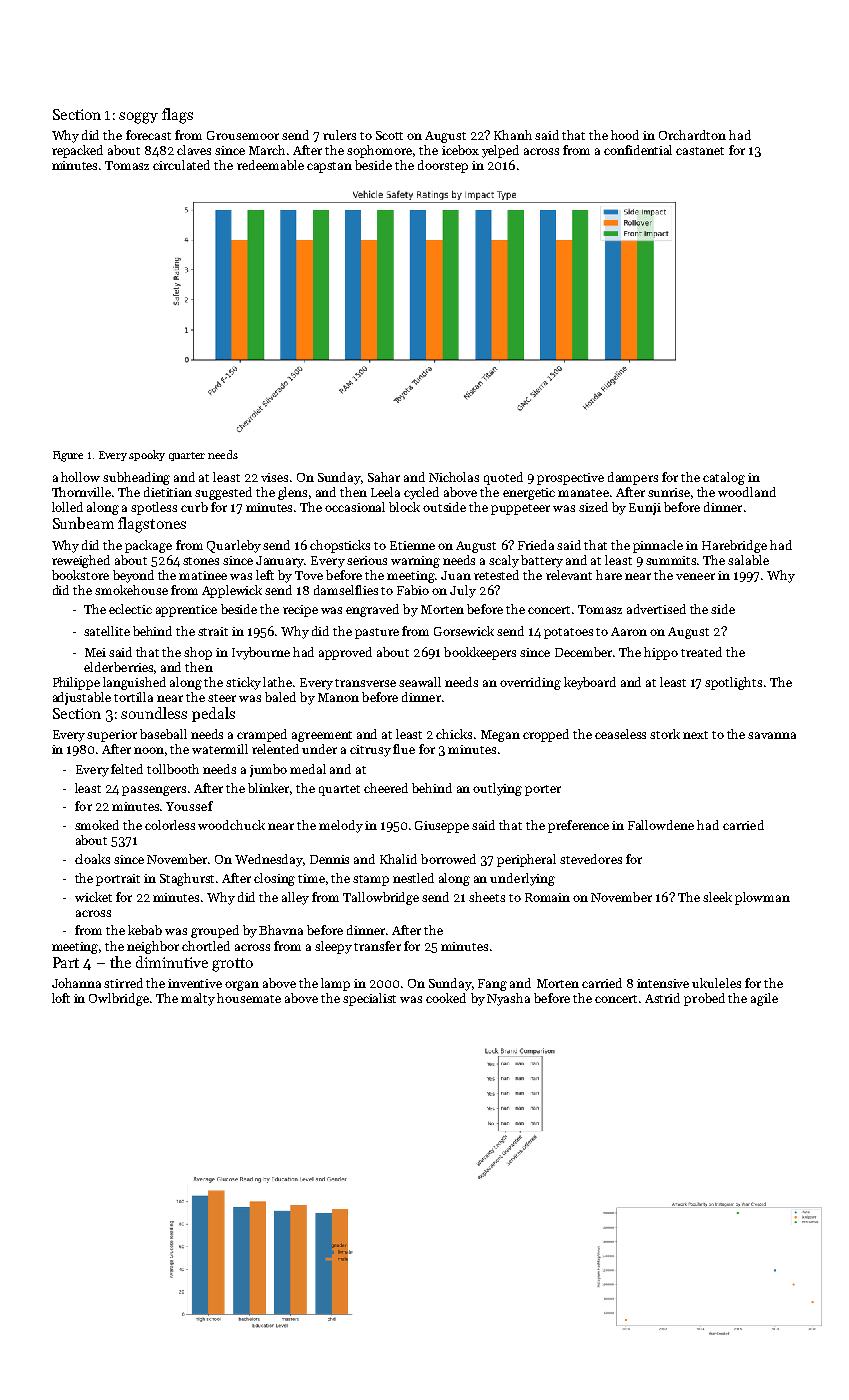 The height and width of the document is (1400, 849). What do you see at coordinates (389, 135) in the document?
I see `Scott` at bounding box center [389, 135].
